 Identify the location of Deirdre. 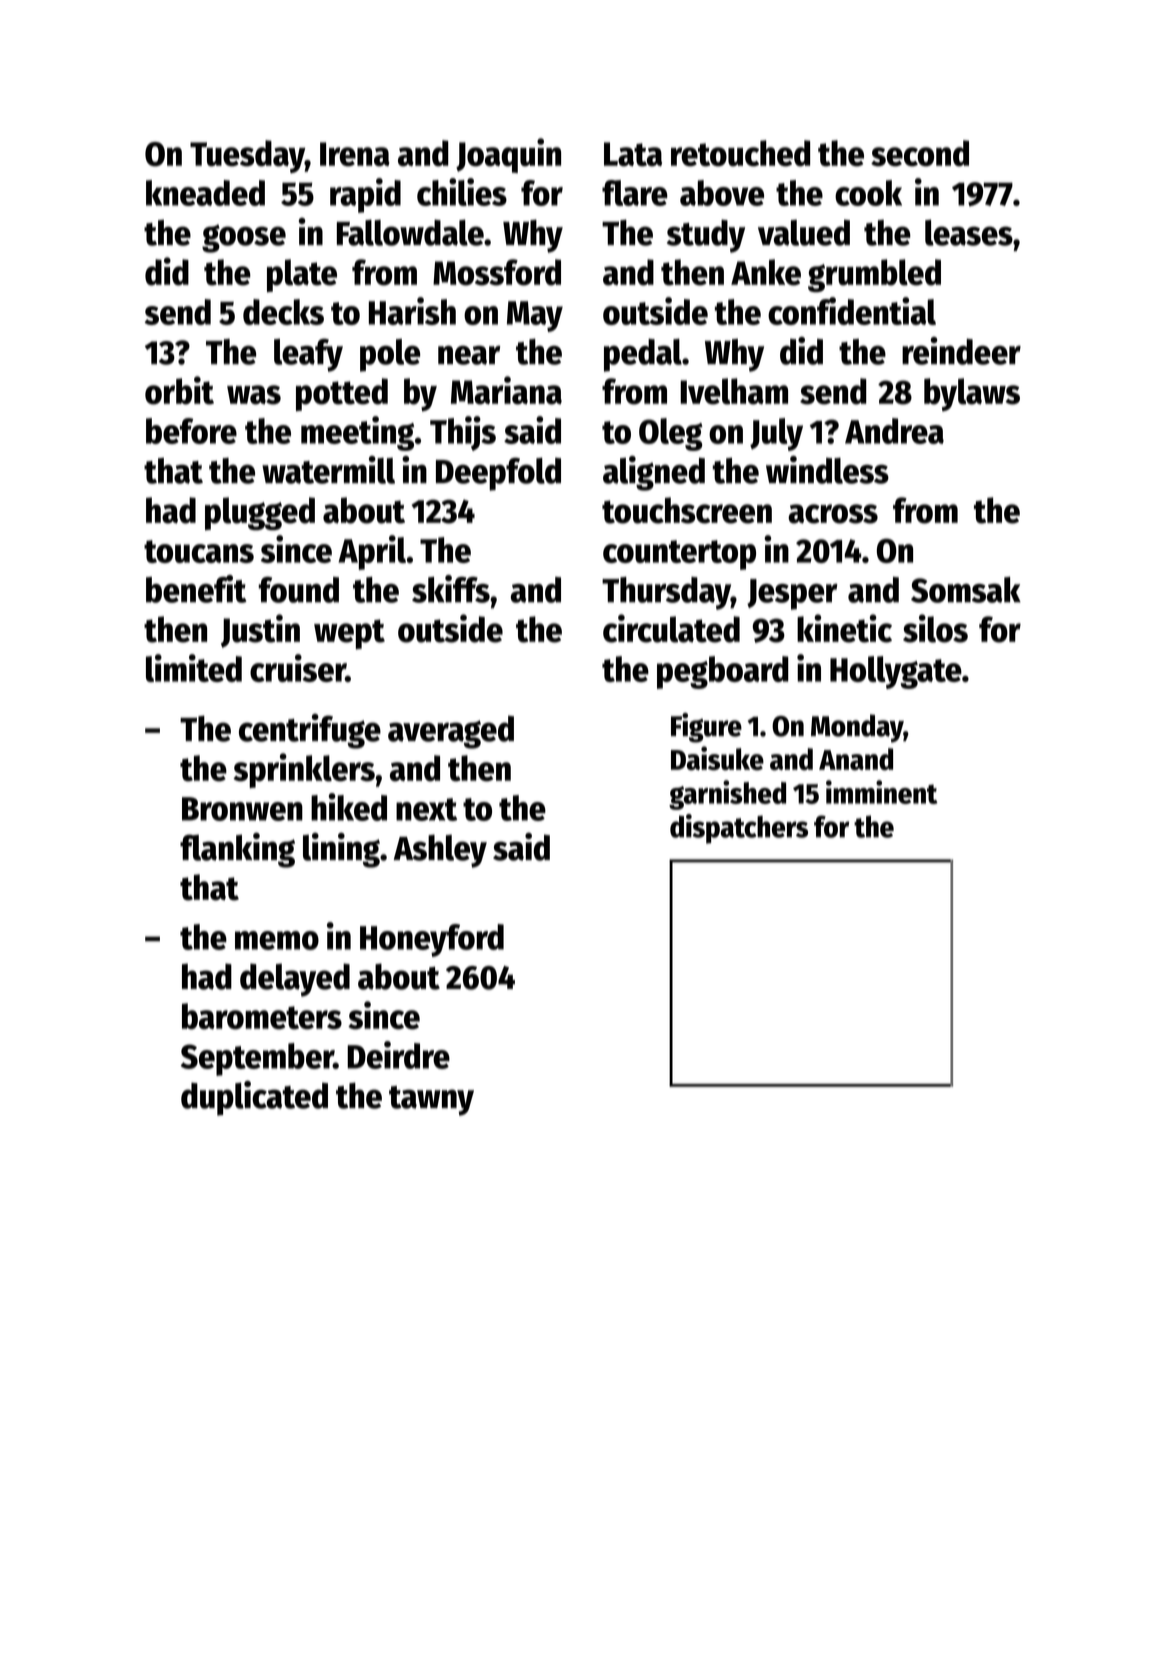
(398, 1055).
